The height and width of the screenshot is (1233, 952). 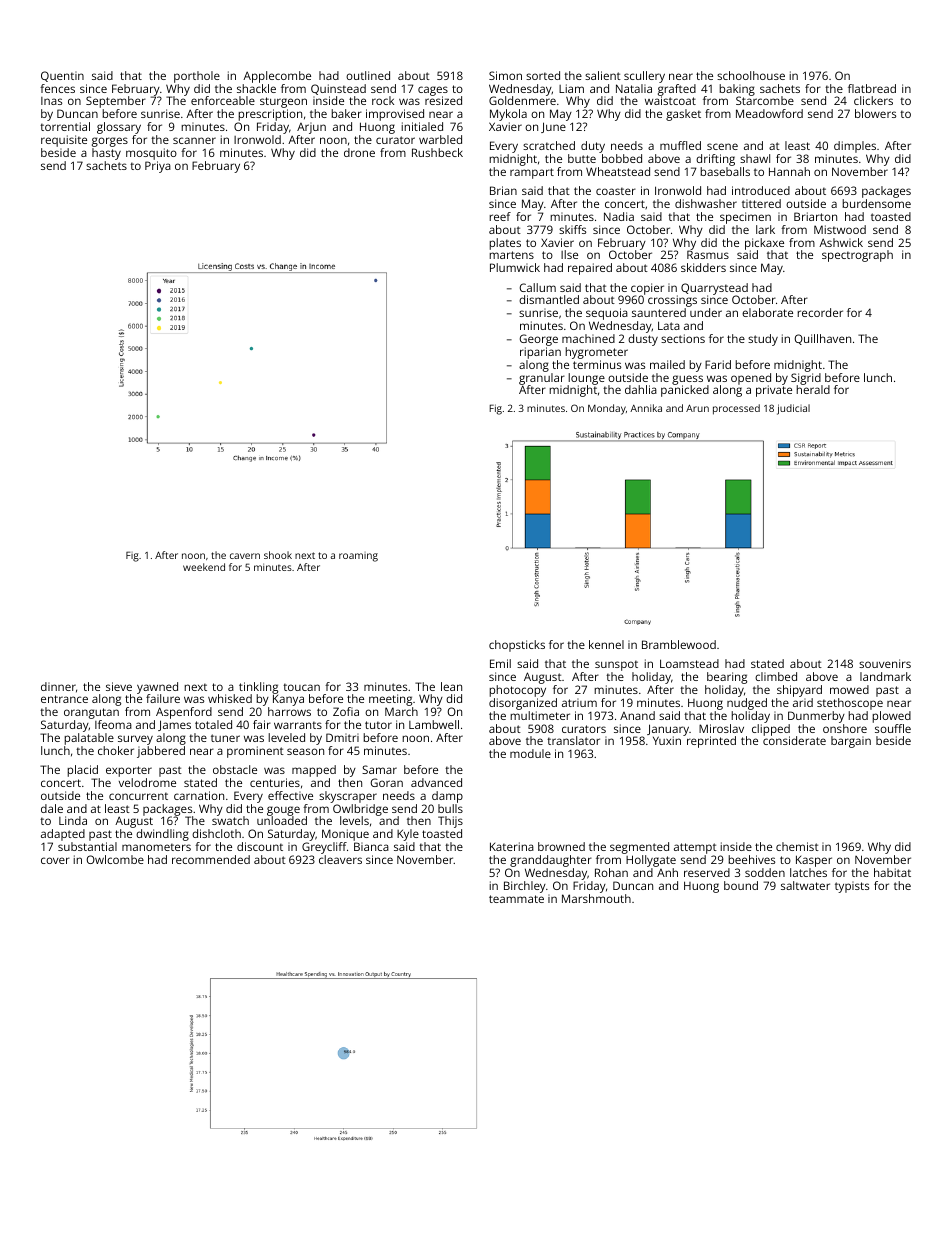 What do you see at coordinates (793, 409) in the screenshot?
I see `judicial` at bounding box center [793, 409].
